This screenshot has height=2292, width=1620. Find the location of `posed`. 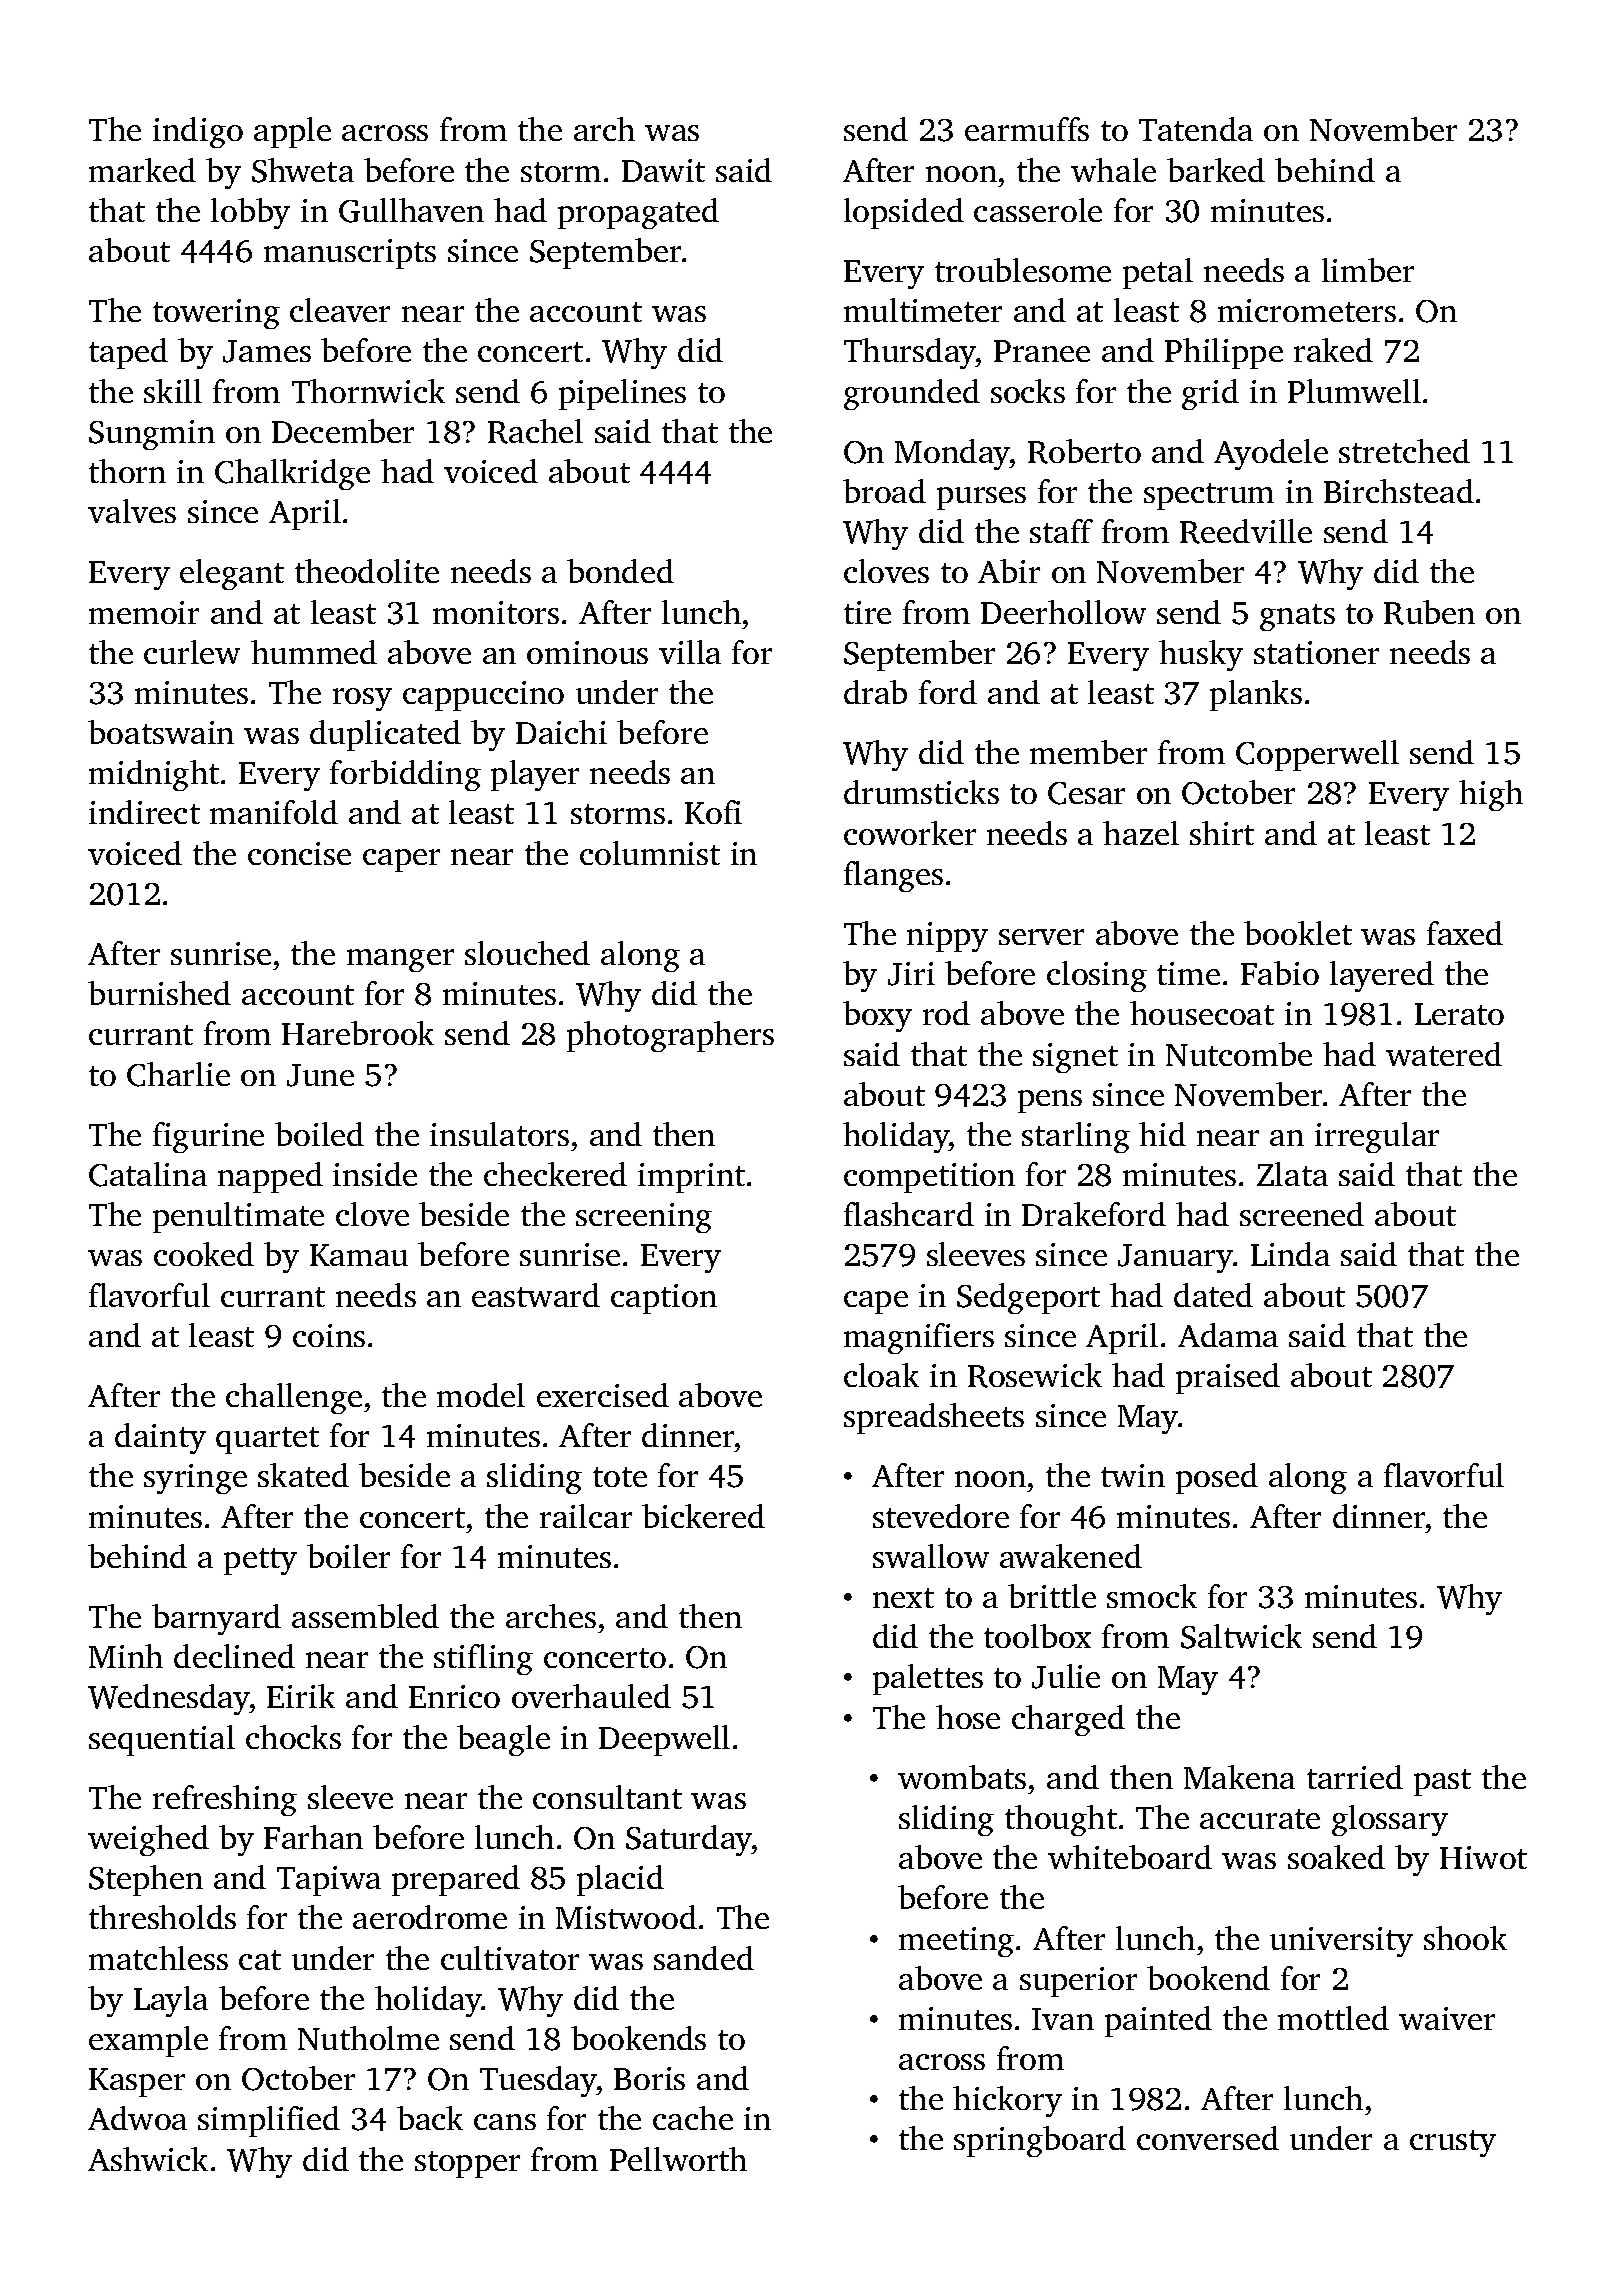

posed is located at coordinates (1217, 1478).
